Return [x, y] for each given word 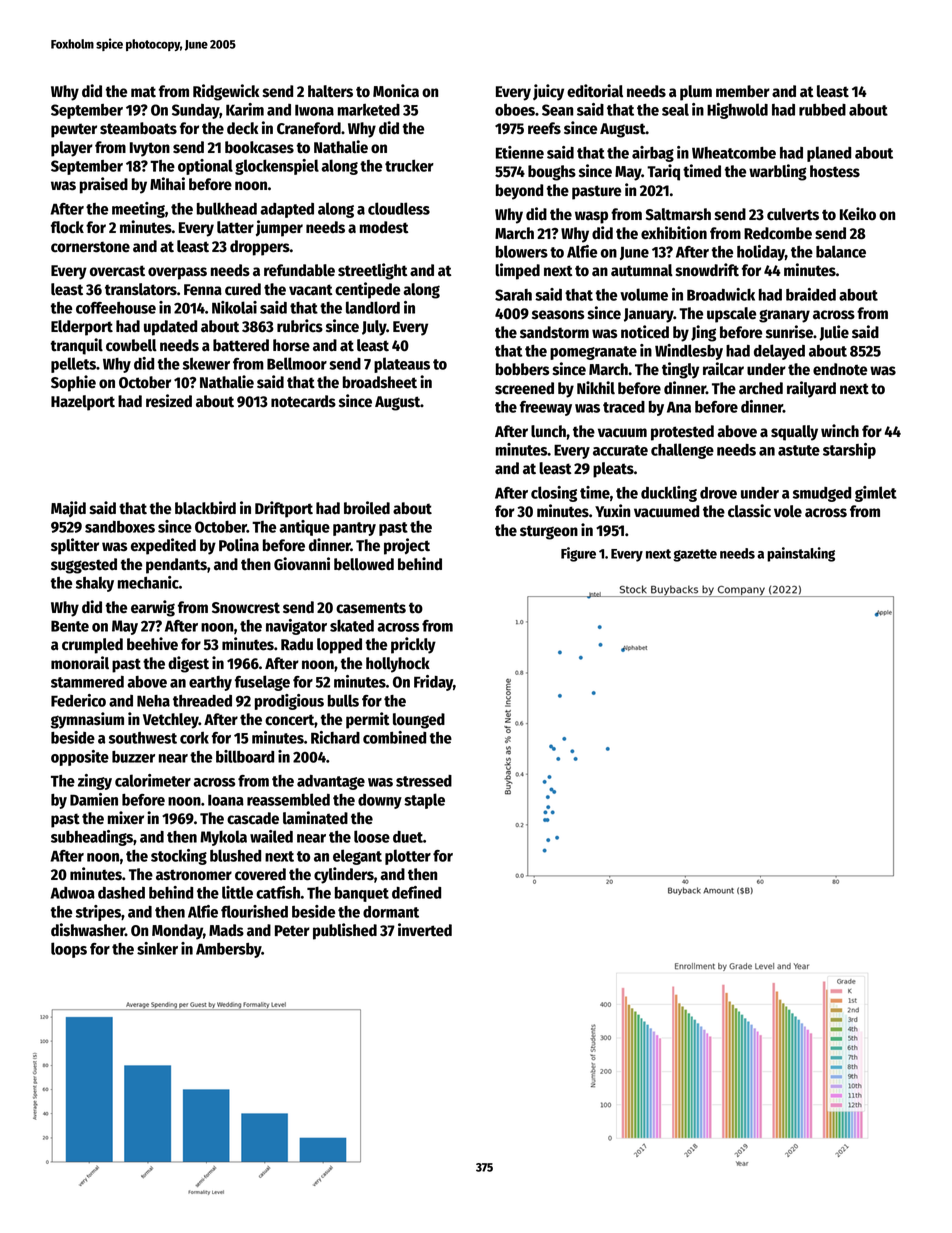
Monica [396, 91]
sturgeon [549, 532]
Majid [68, 509]
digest [188, 664]
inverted [425, 930]
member [743, 91]
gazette [695, 555]
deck [242, 128]
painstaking [801, 554]
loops [69, 950]
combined [394, 737]
